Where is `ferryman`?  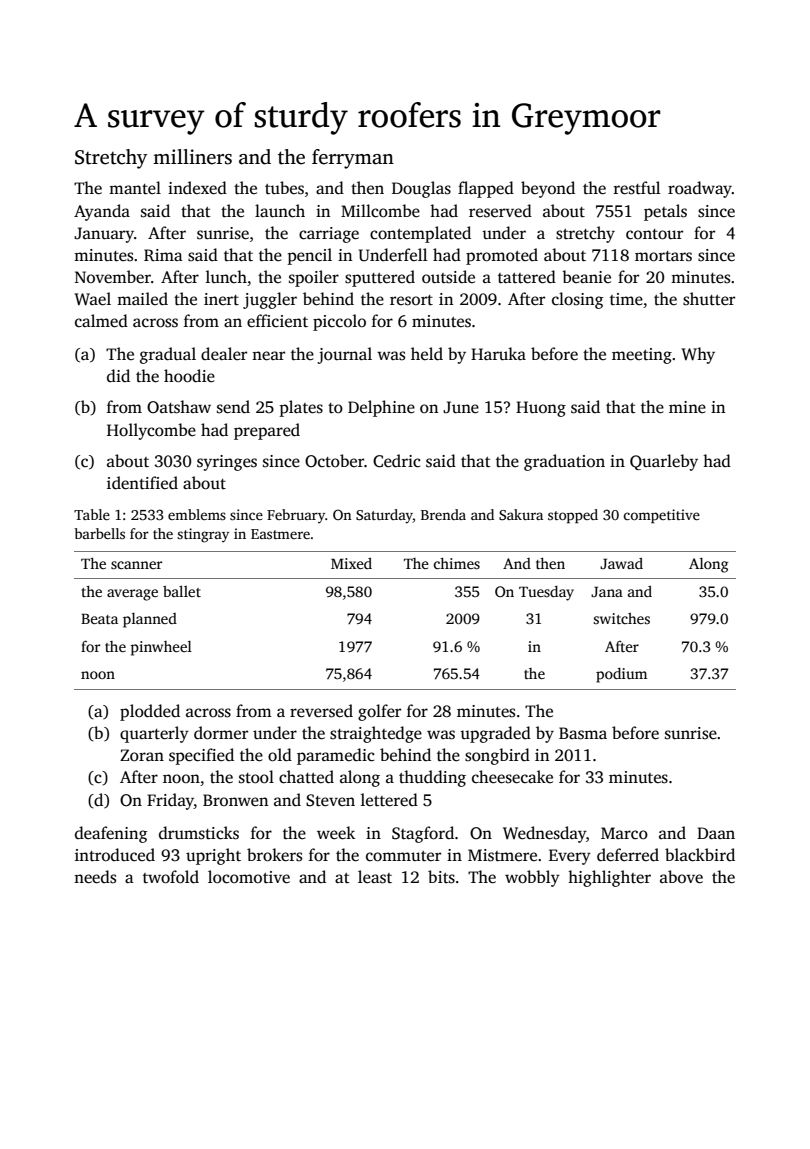 ferryman is located at coordinates (353, 159).
